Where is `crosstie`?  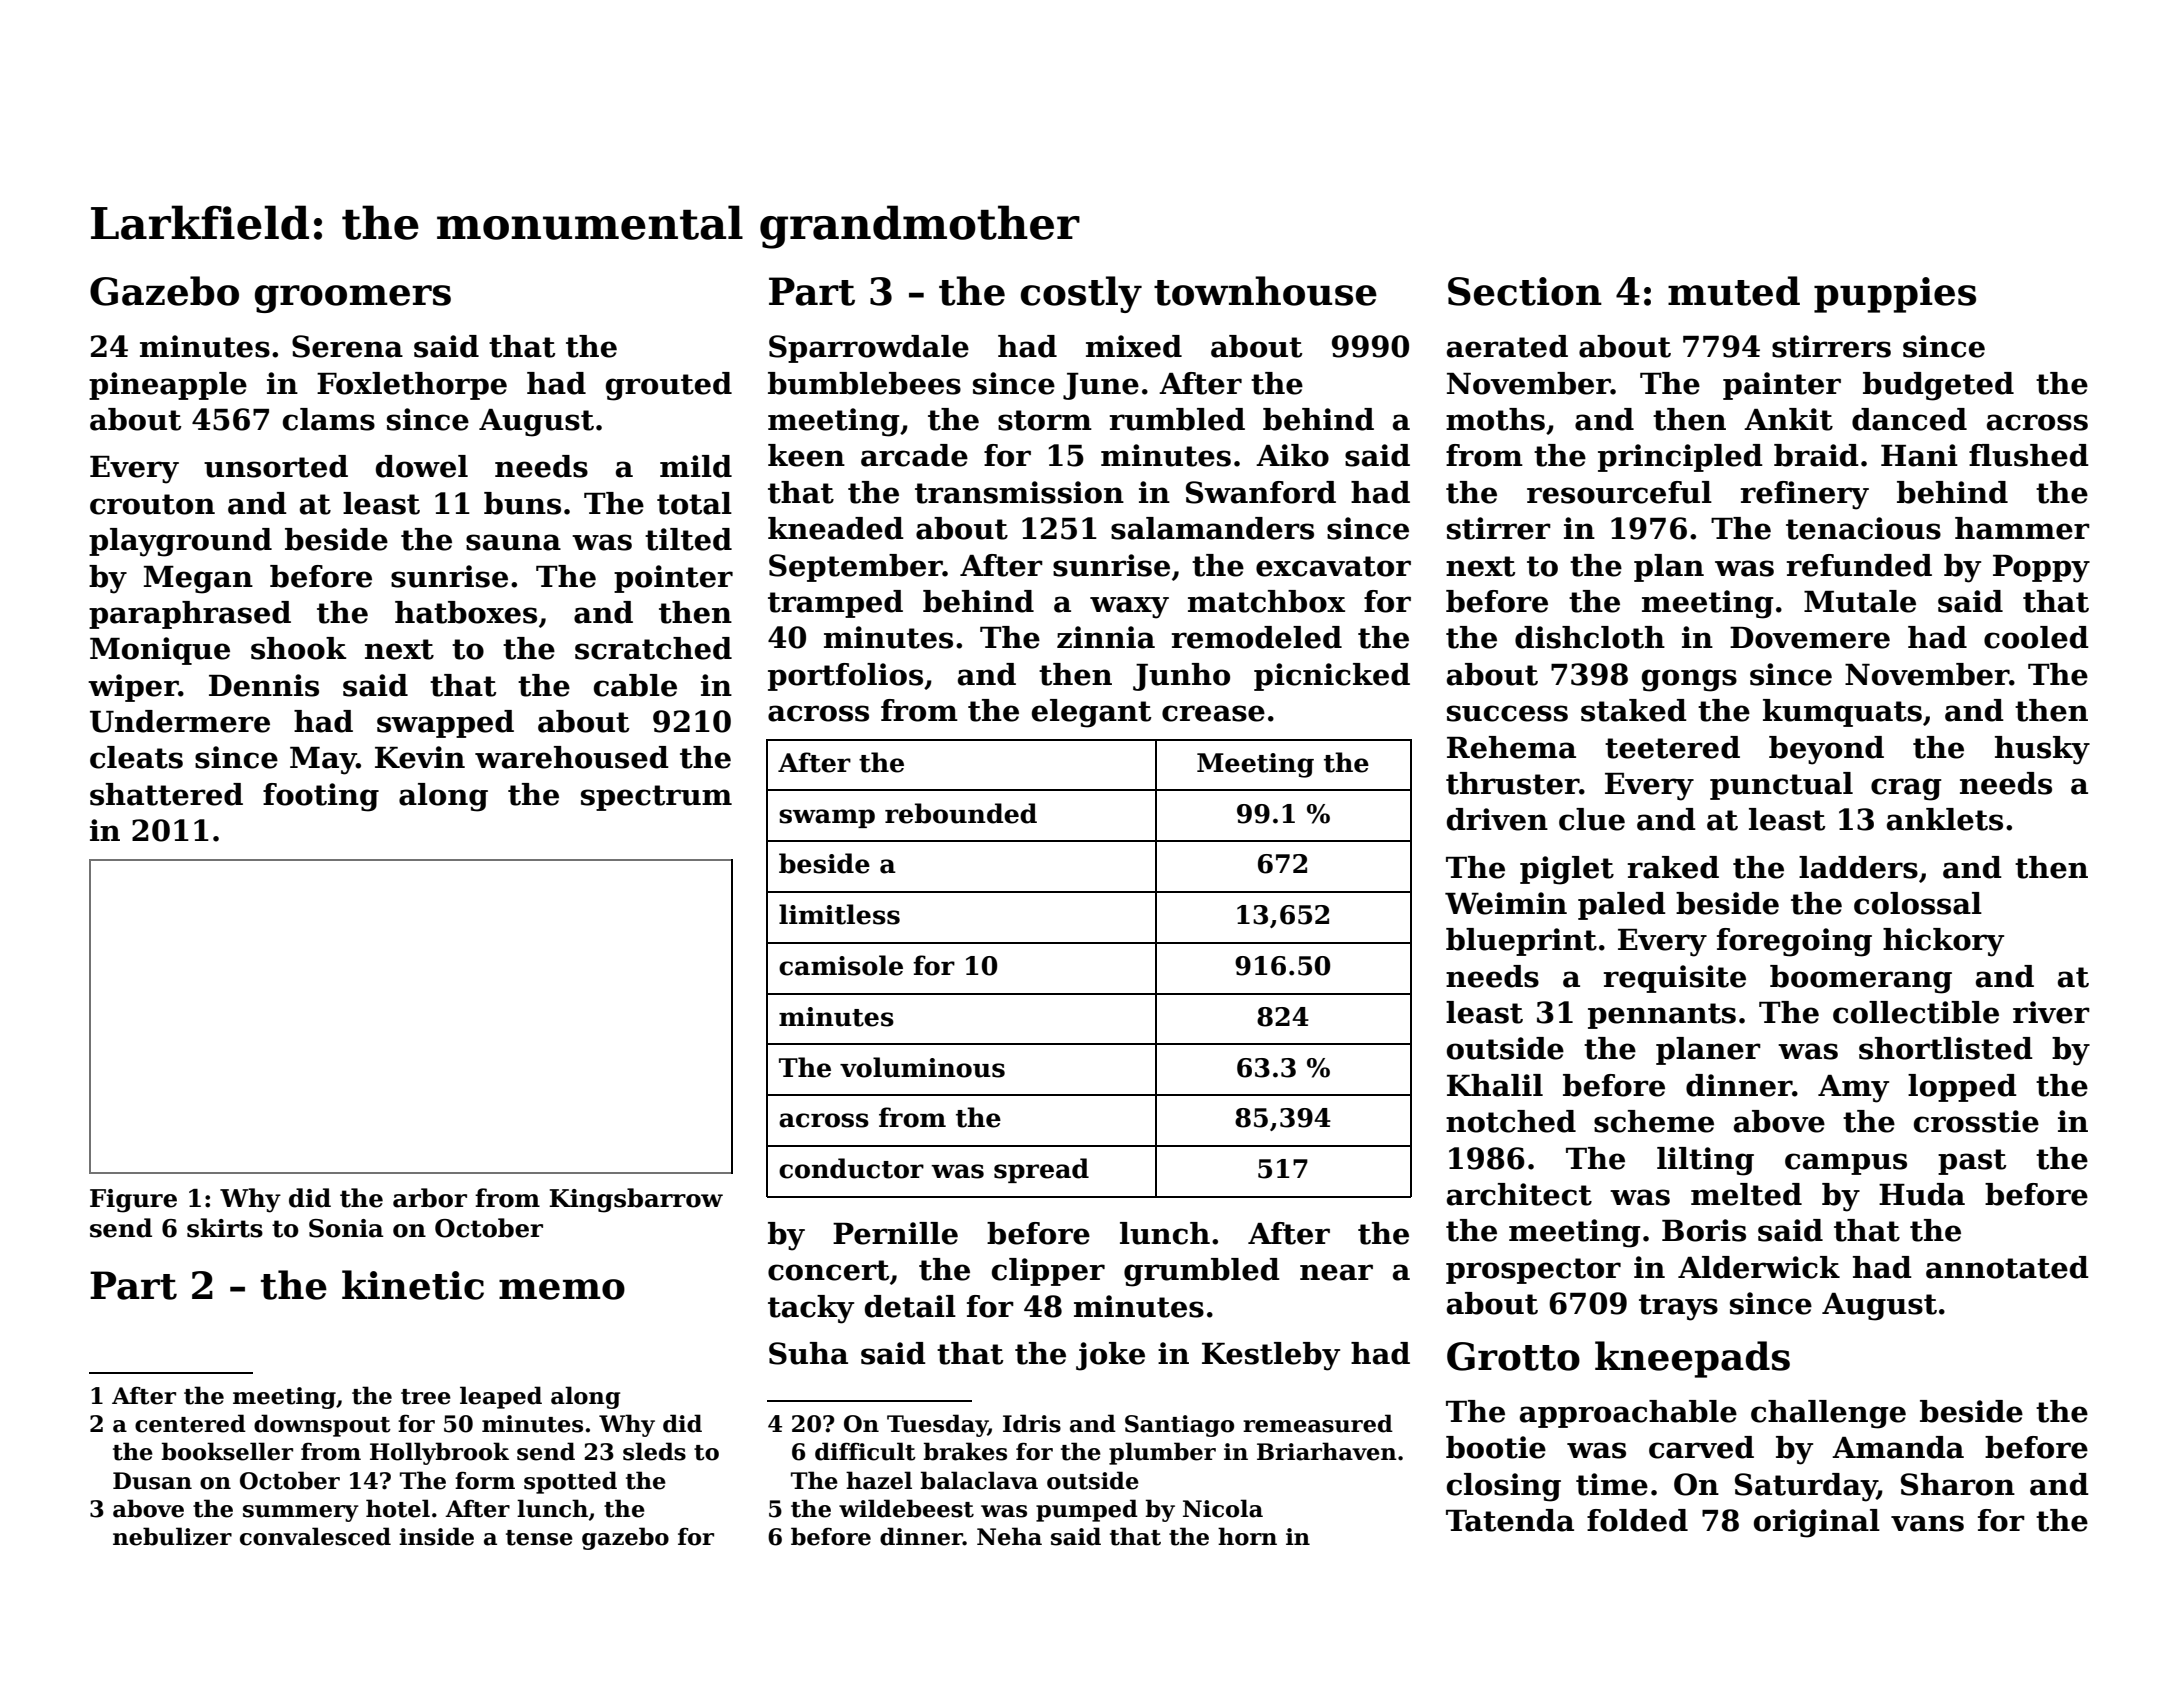
crosstie is located at coordinates (1976, 1121).
